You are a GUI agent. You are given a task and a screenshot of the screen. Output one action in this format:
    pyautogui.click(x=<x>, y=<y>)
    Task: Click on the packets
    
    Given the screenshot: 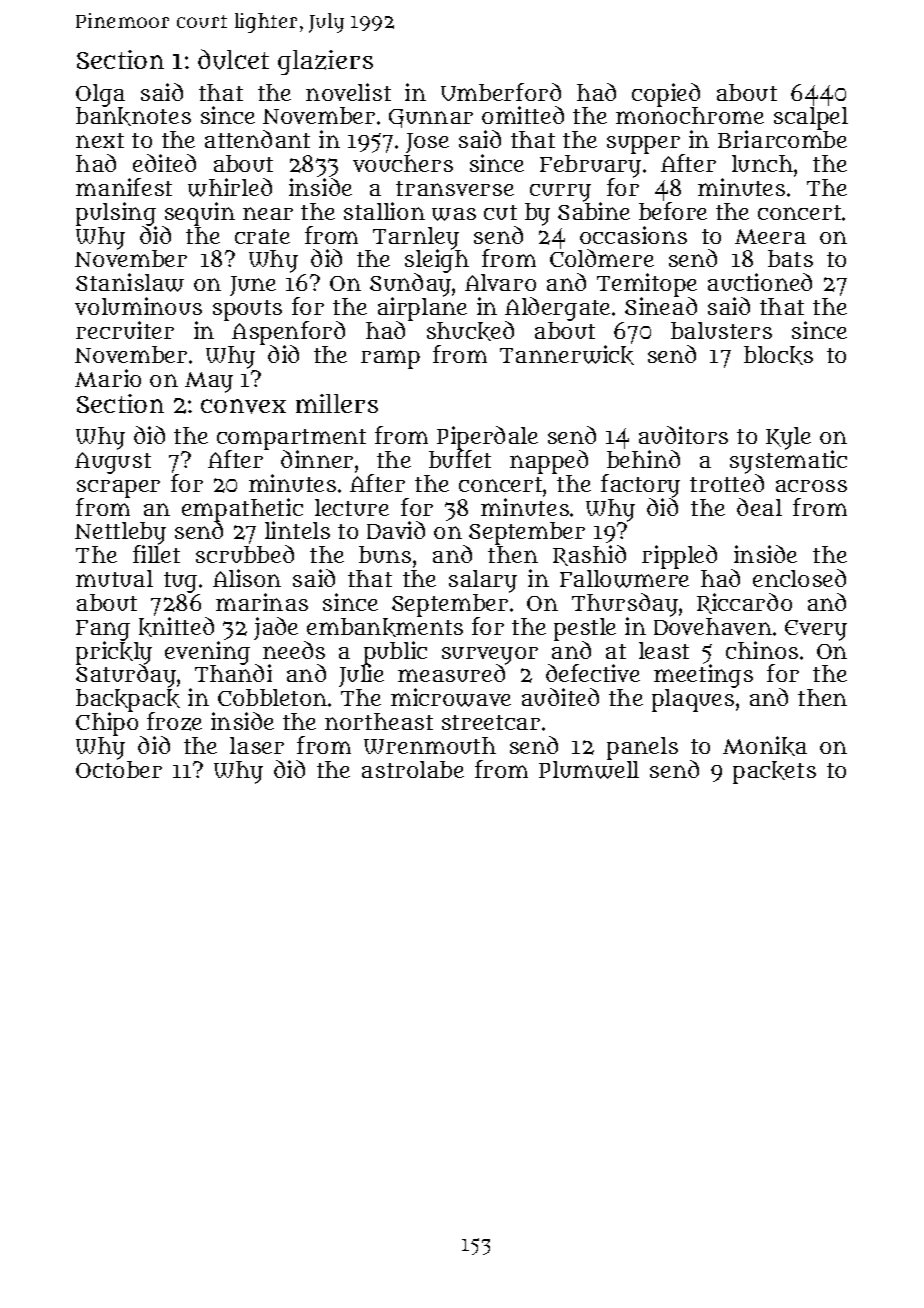 What is the action you would take?
    pyautogui.click(x=774, y=772)
